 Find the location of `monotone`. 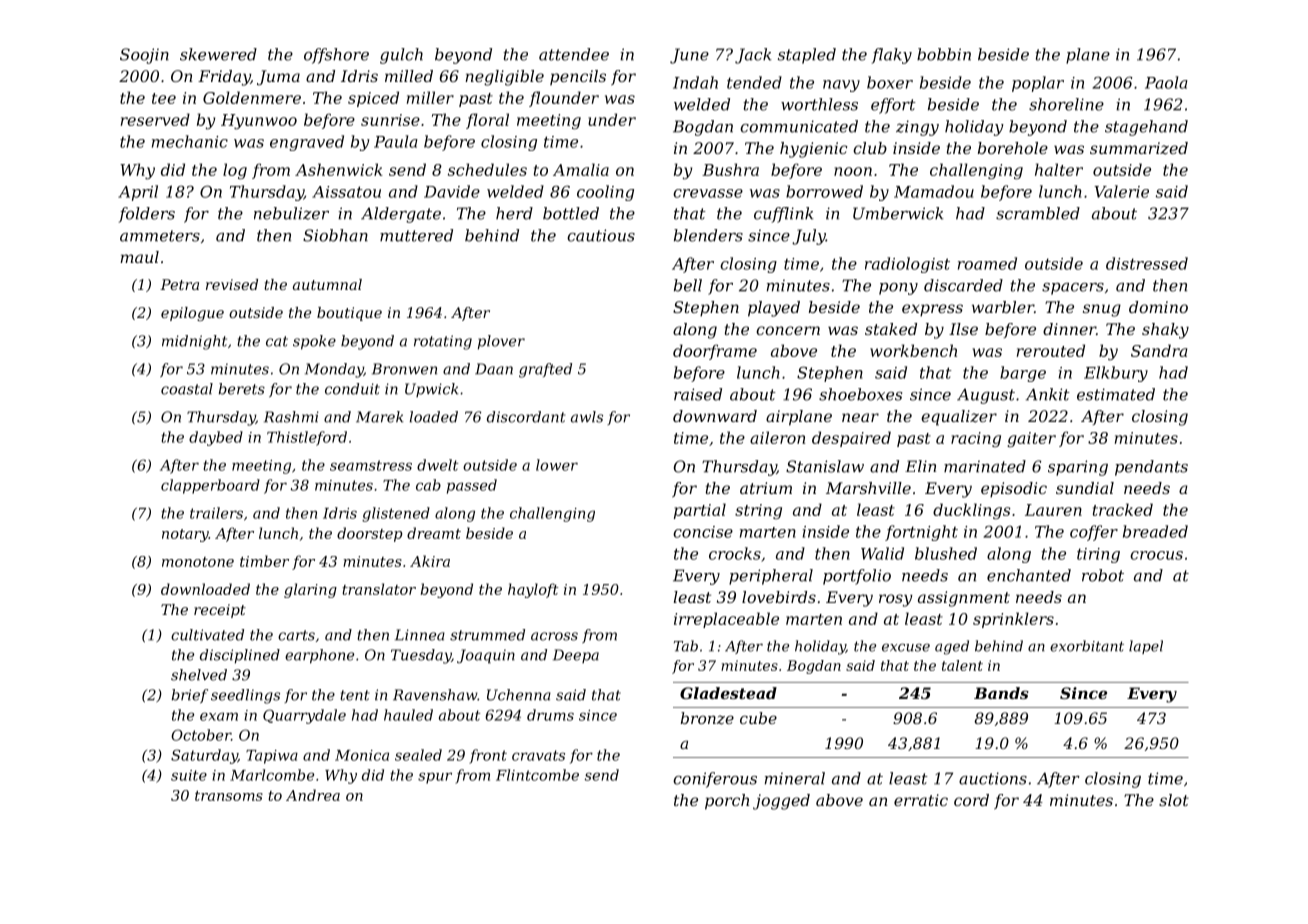

monotone is located at coordinates (198, 562).
